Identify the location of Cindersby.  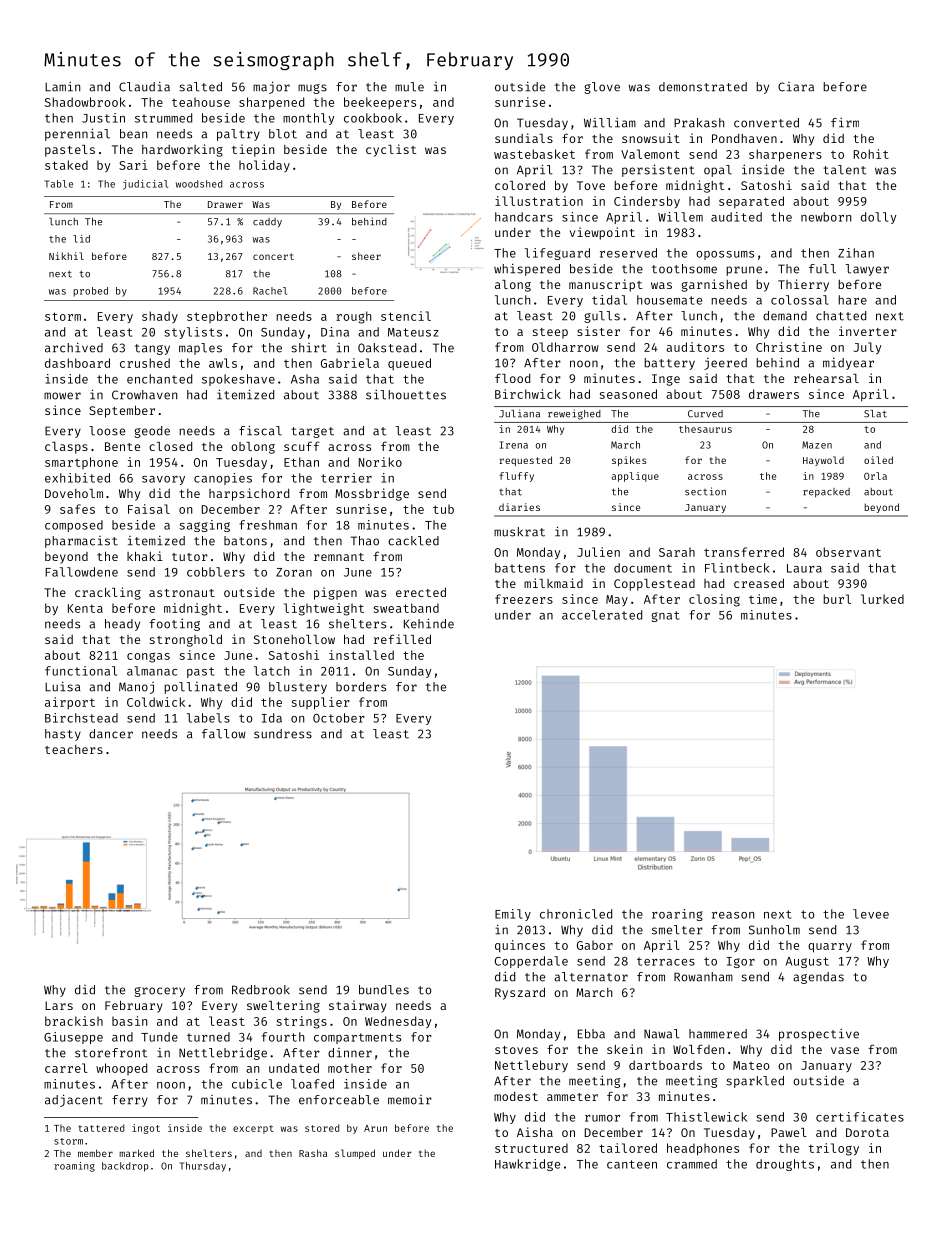
(647, 202).
